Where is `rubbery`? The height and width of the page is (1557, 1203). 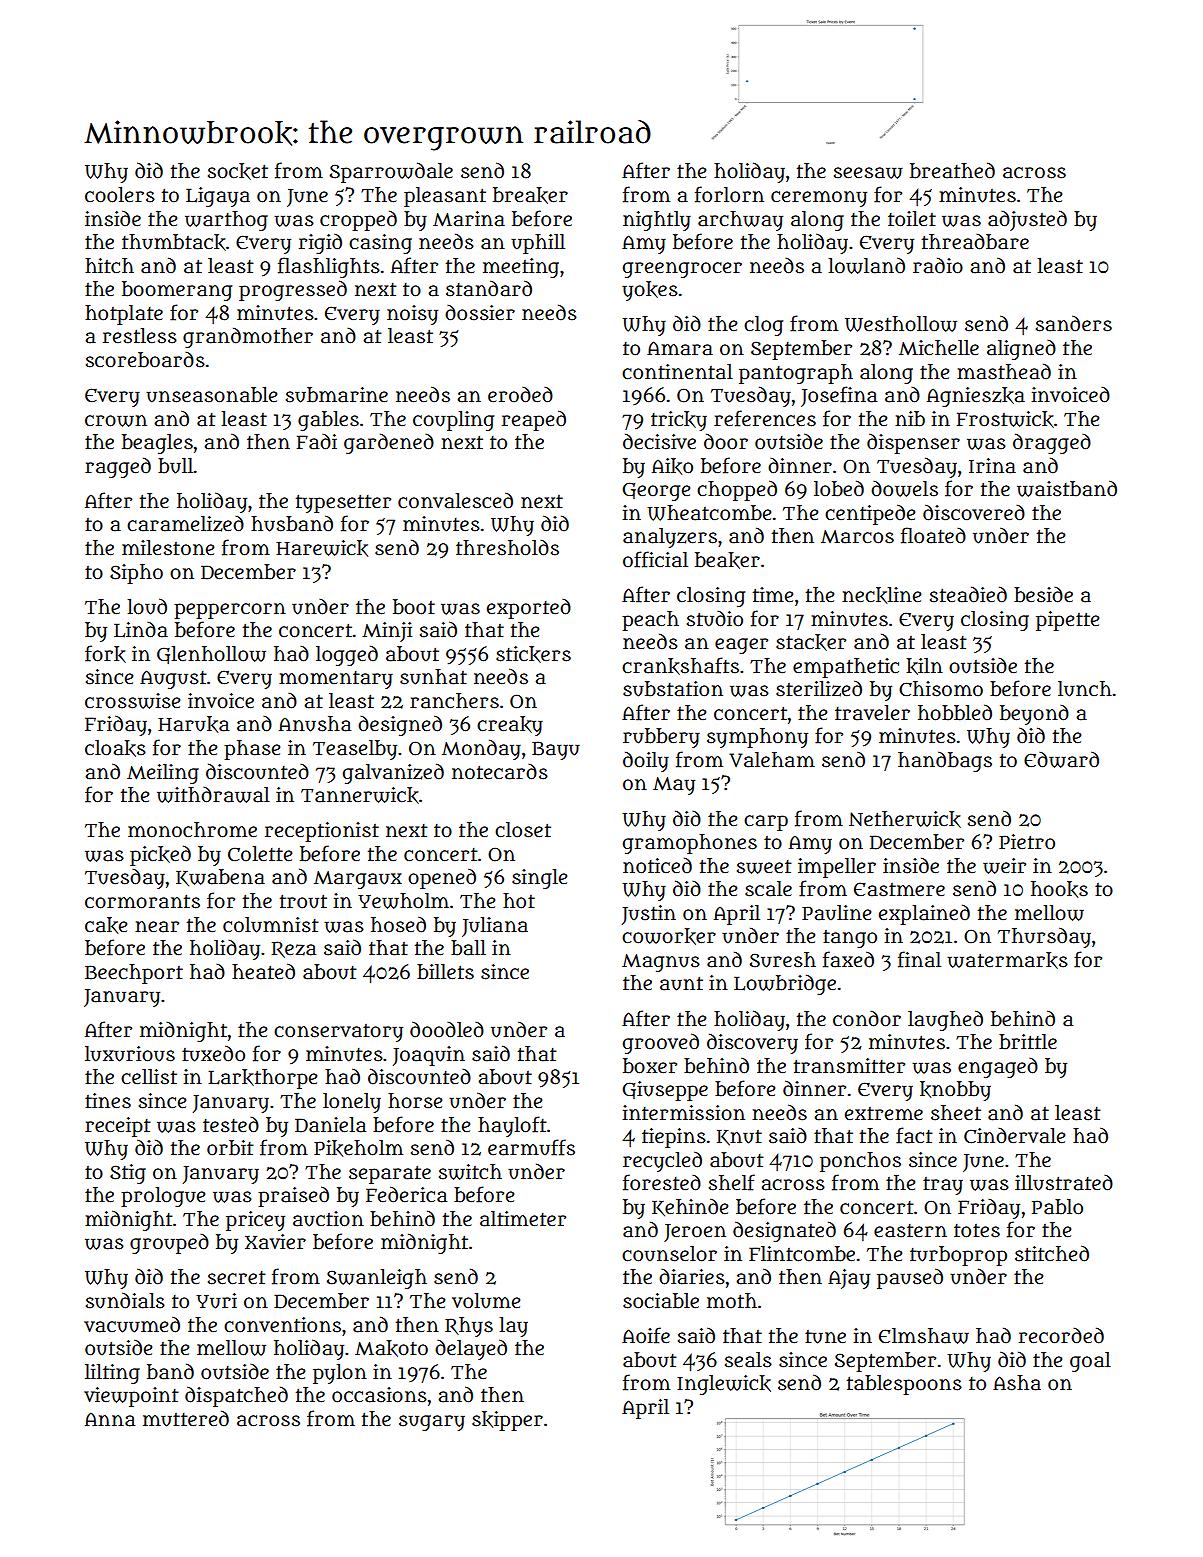 rubbery is located at coordinates (661, 738).
